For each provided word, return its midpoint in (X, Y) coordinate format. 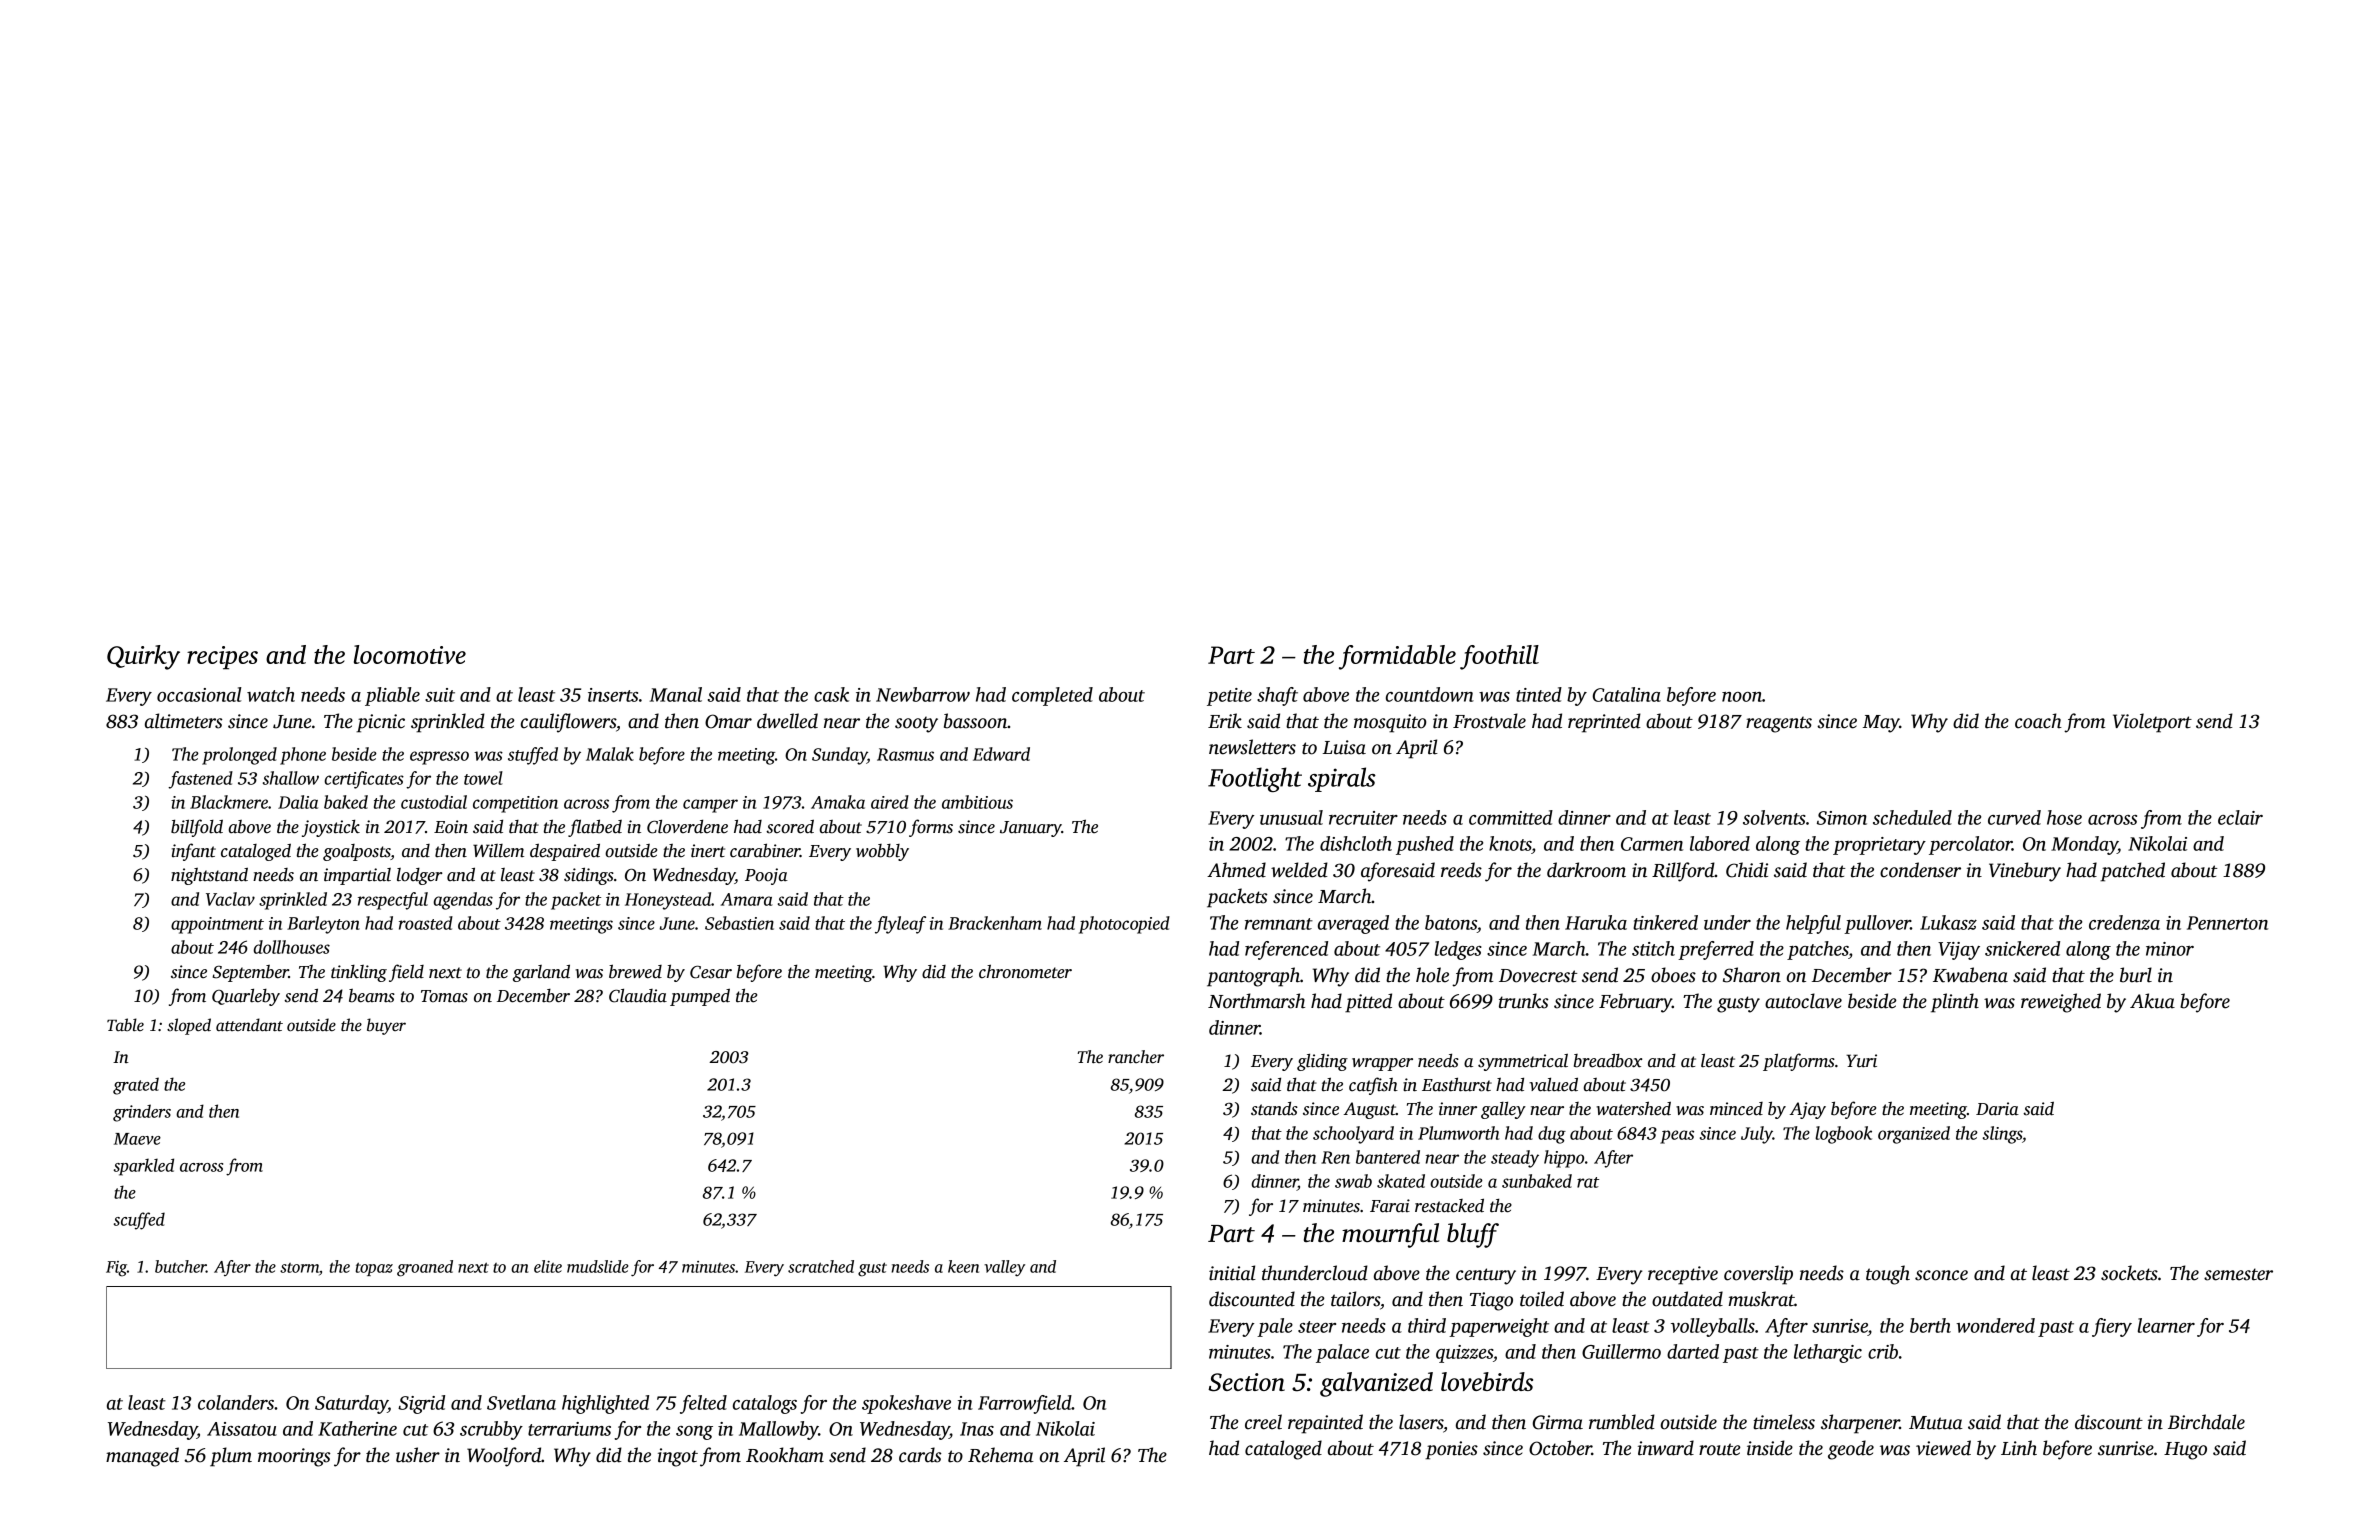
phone (303, 756)
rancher (1136, 1057)
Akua (2152, 1001)
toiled (1542, 1299)
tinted (1539, 694)
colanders (236, 1402)
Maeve (137, 1139)
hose (2064, 817)
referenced (1286, 950)
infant (194, 852)
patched (2132, 872)
